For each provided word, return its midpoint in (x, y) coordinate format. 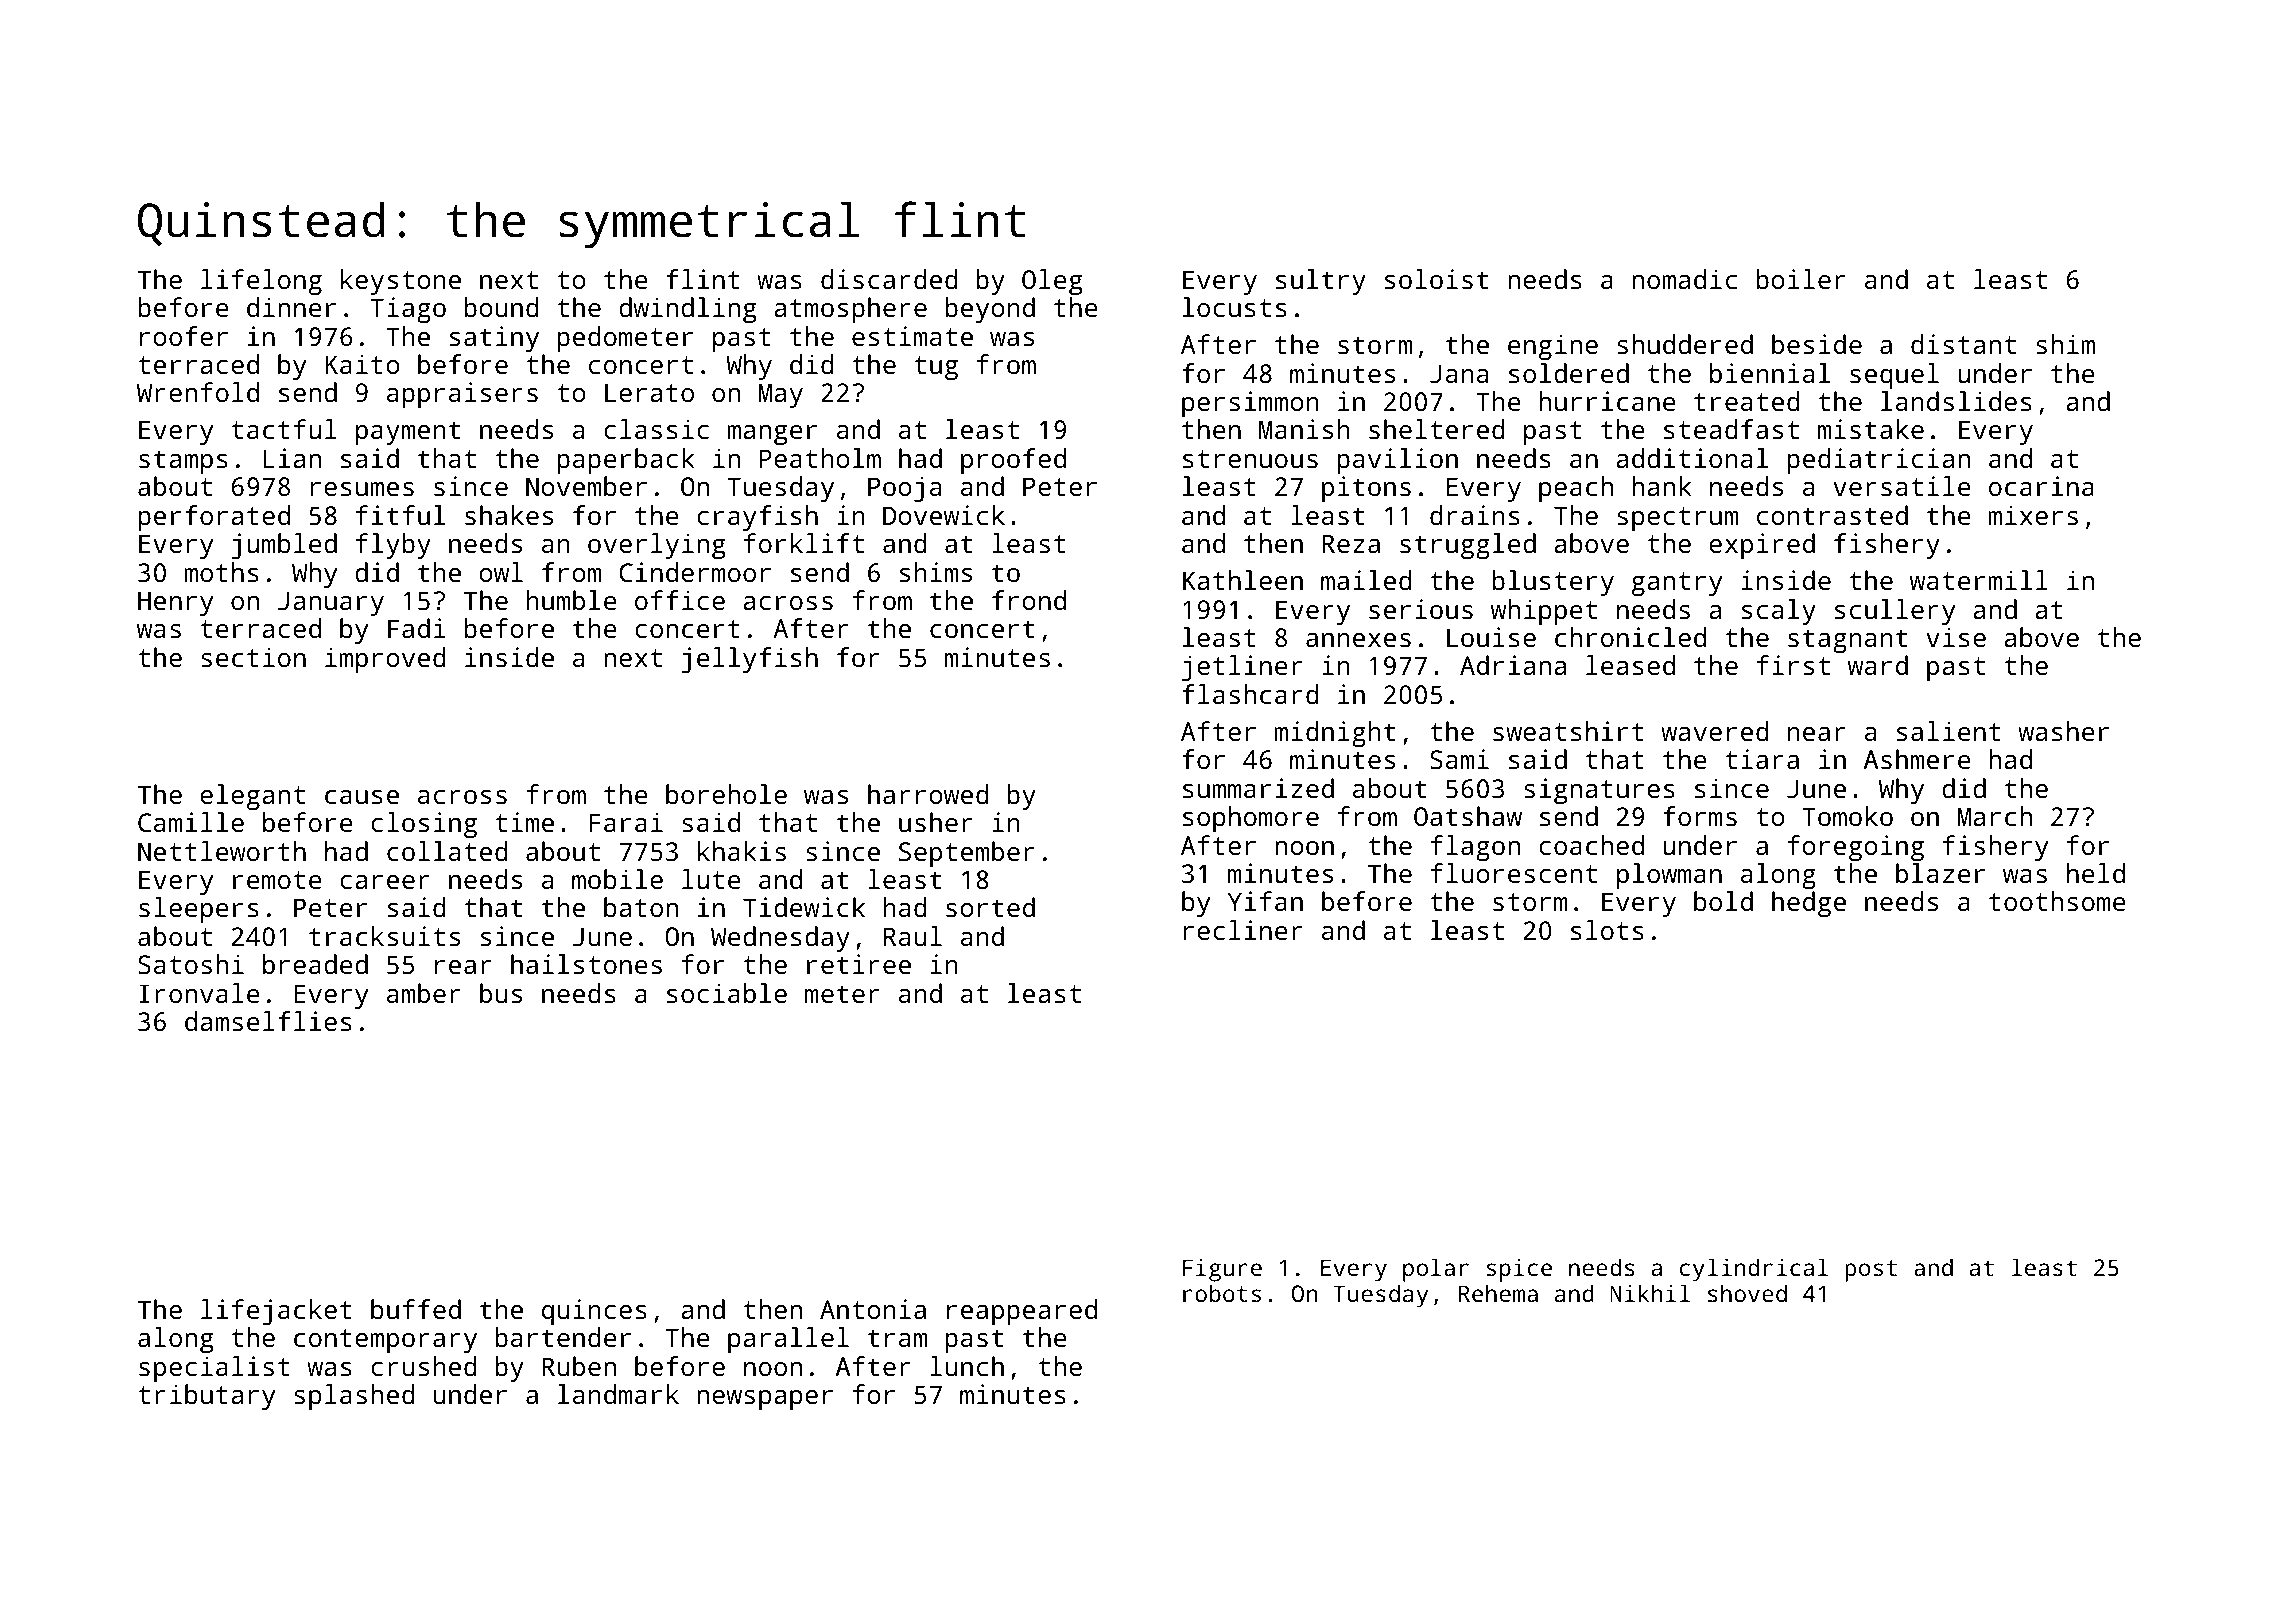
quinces (594, 1312)
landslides (1956, 401)
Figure (1222, 1270)
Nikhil (1650, 1293)
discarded (889, 279)
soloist (1436, 279)
